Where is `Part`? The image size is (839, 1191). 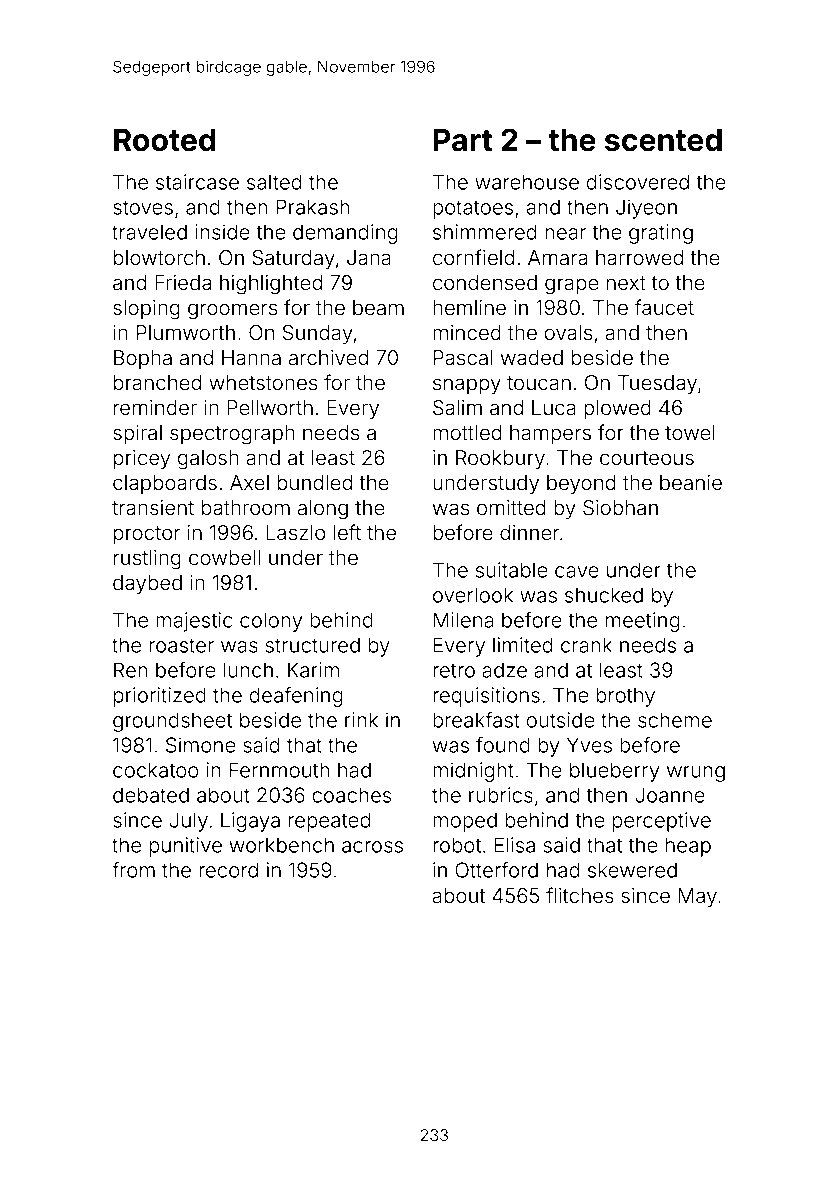
Part is located at coordinates (463, 140).
